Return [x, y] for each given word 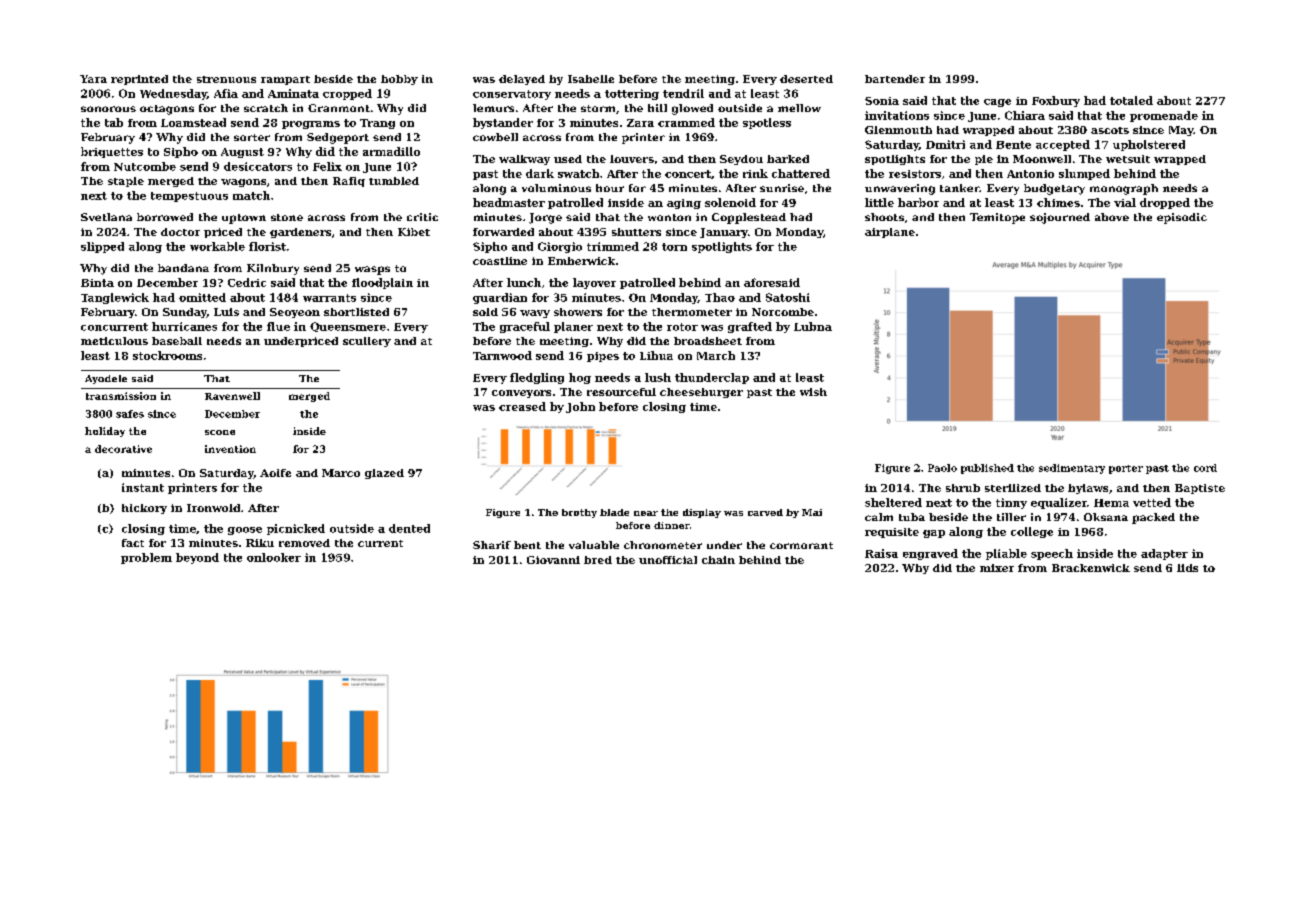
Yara [93, 79]
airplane [890, 233]
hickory [144, 509]
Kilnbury [273, 269]
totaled [1131, 100]
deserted [806, 79]
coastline [500, 261]
